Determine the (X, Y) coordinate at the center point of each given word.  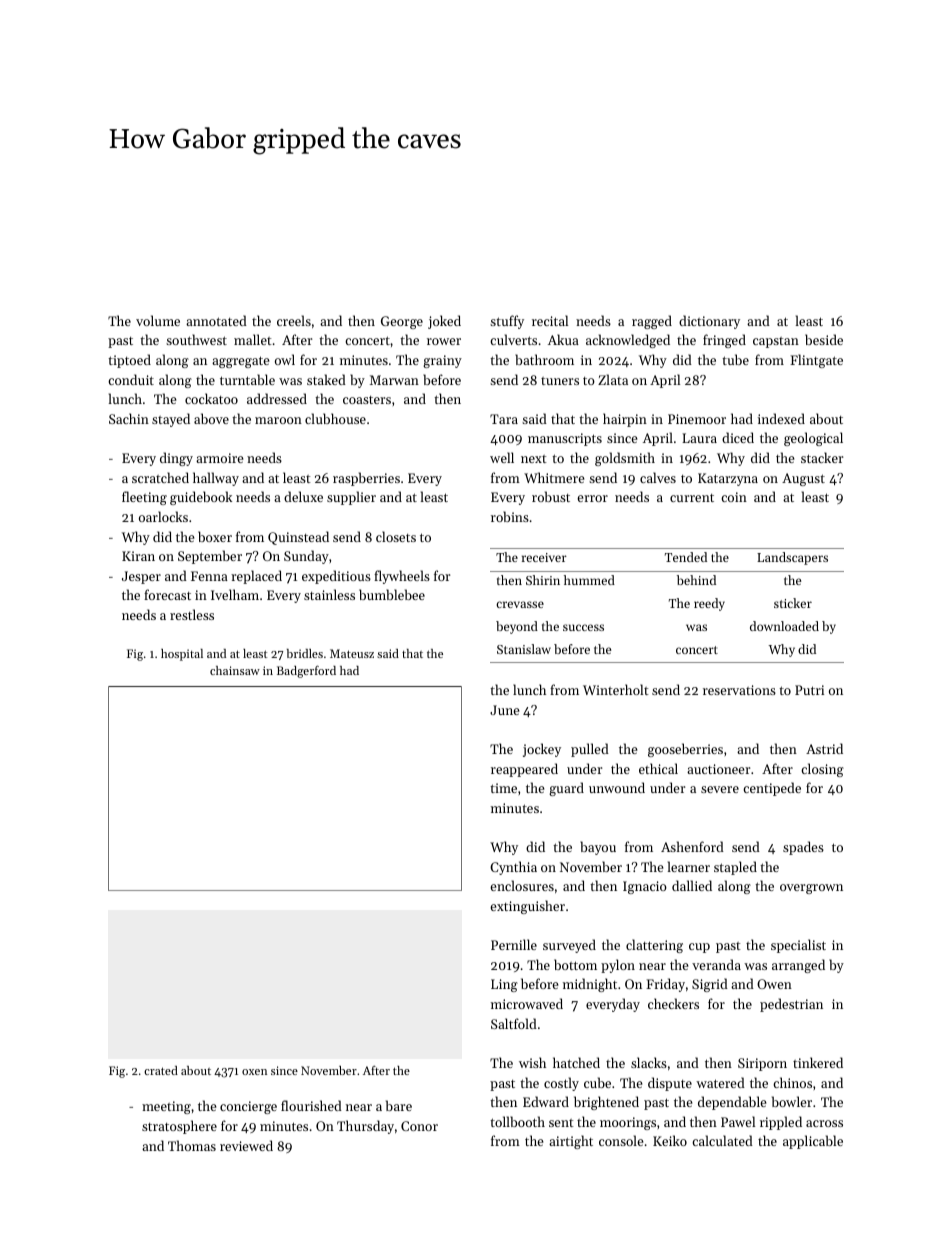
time (503, 788)
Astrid (824, 748)
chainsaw (235, 670)
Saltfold (514, 1023)
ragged (652, 322)
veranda (716, 964)
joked (444, 322)
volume (158, 320)
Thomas (192, 1145)
